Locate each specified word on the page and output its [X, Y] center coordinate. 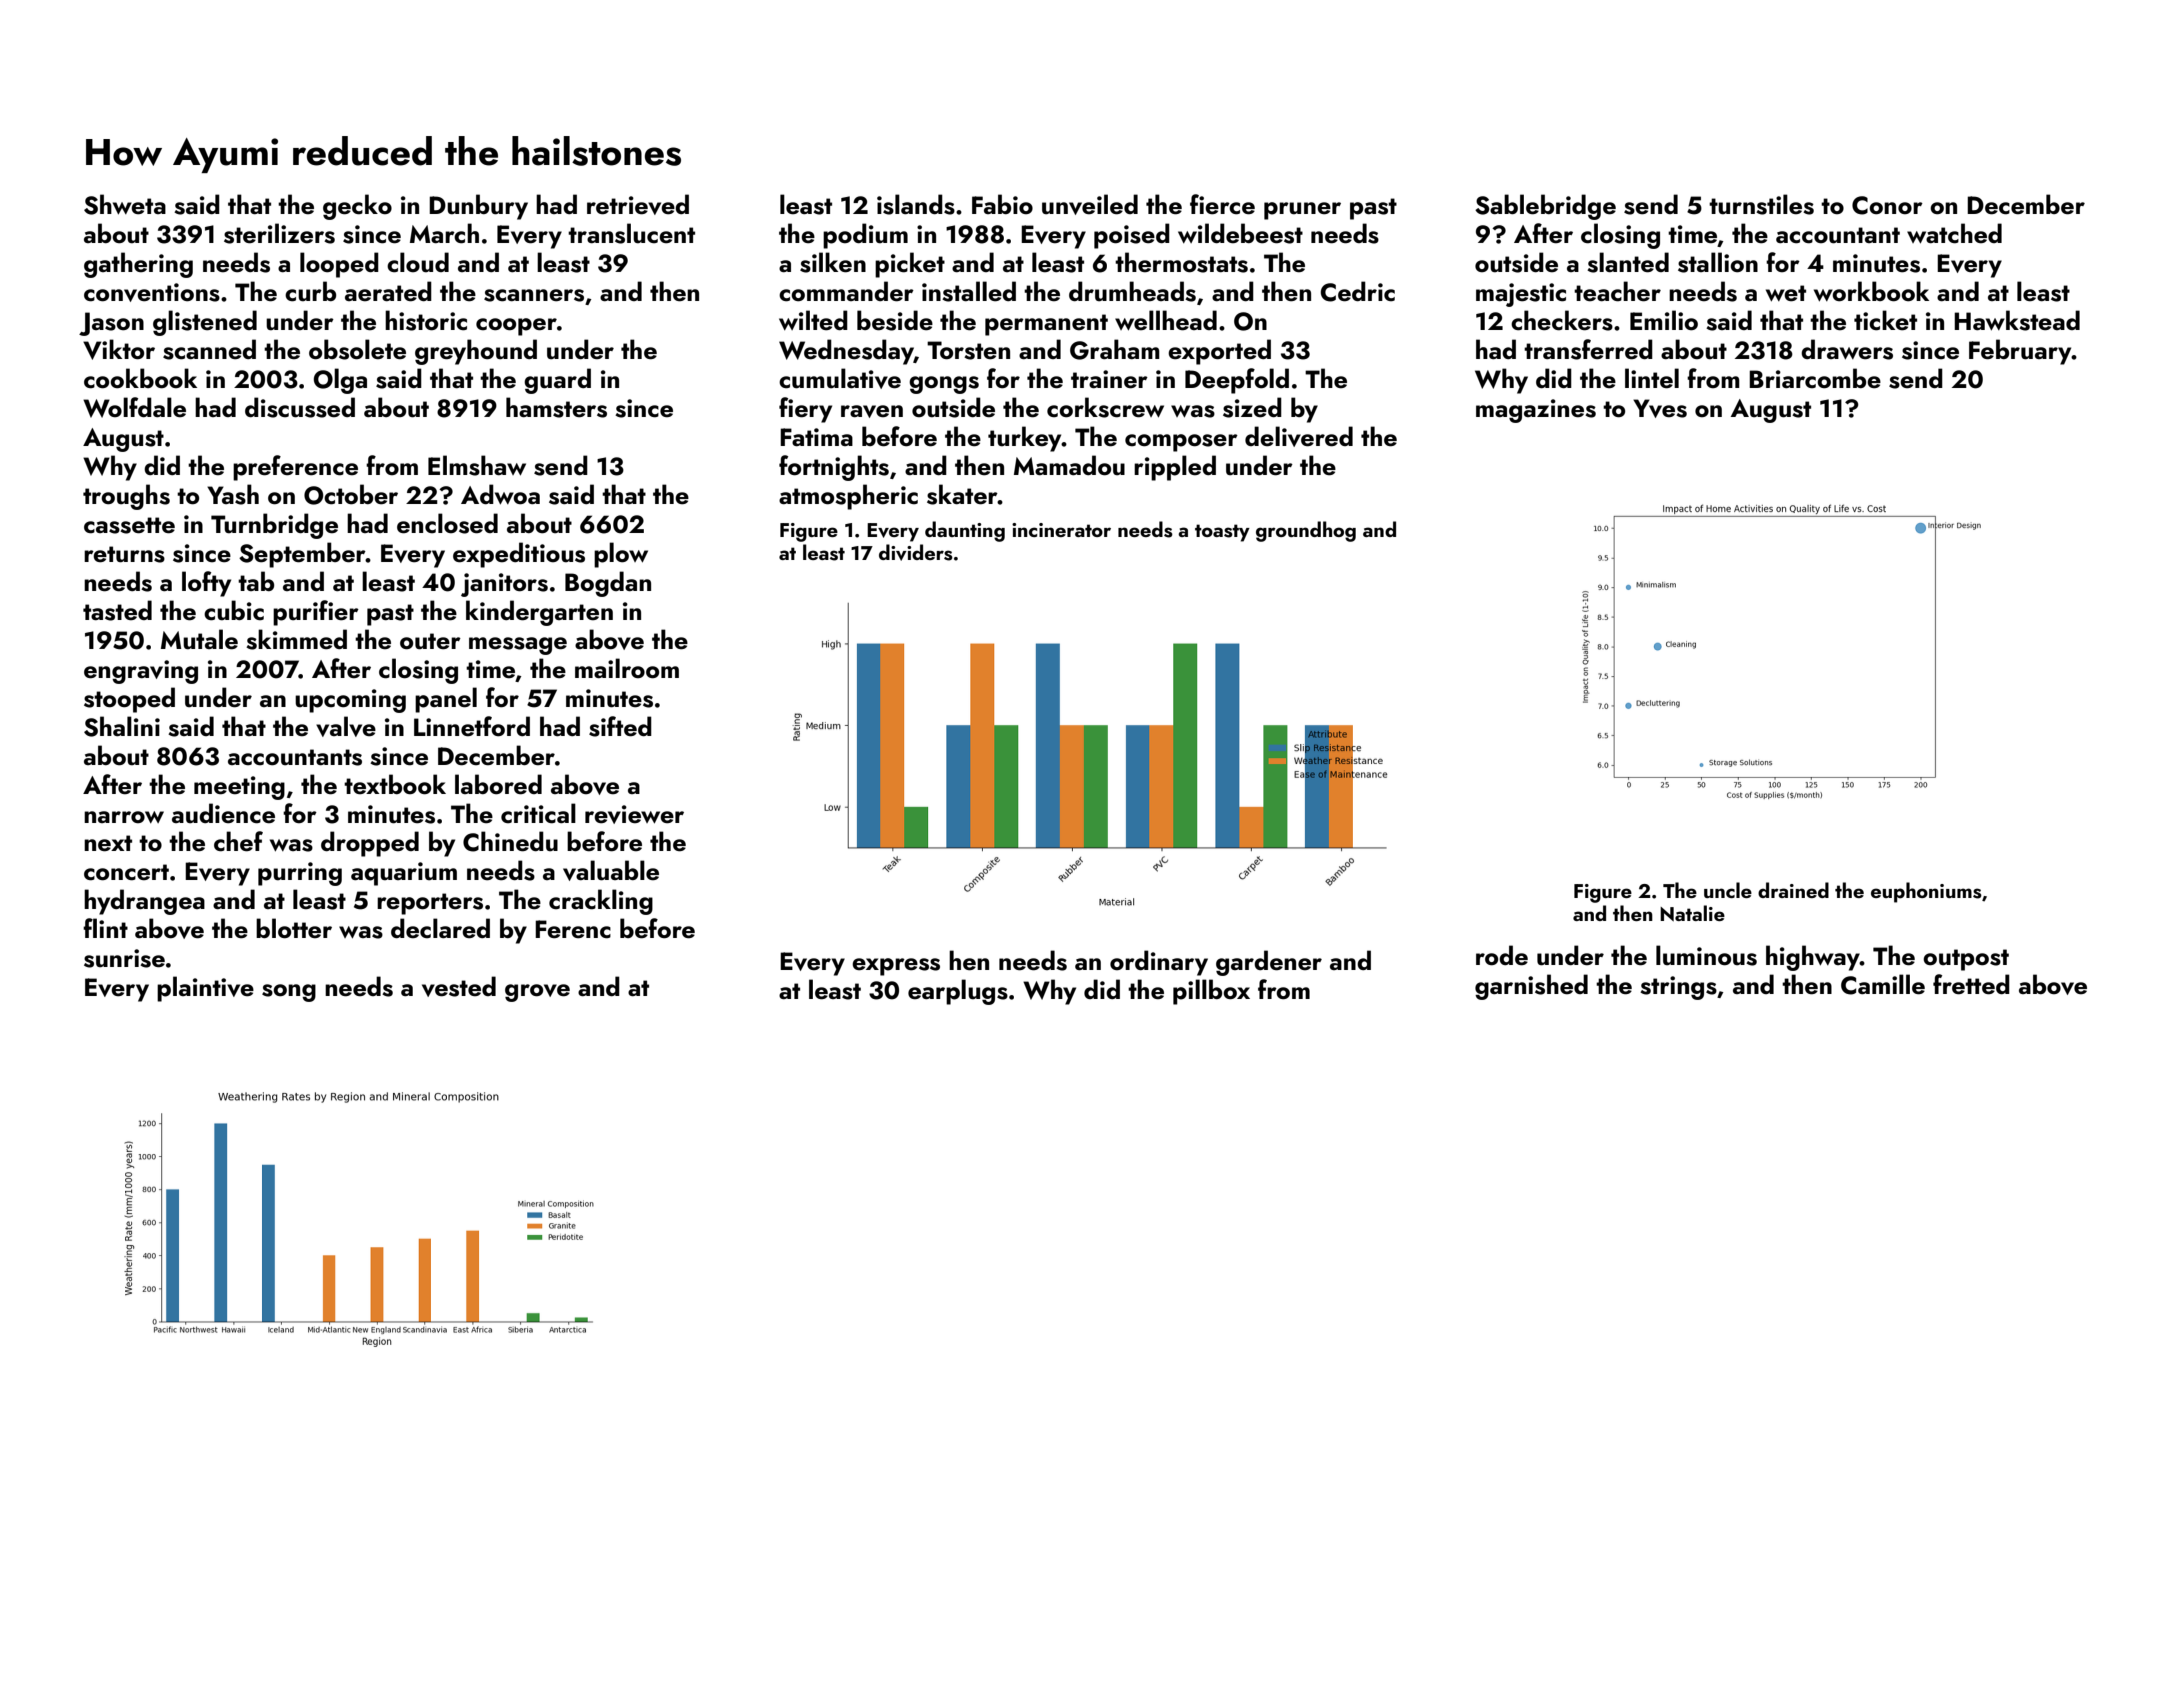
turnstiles [1761, 204]
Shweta [125, 204]
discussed [300, 407]
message [518, 646]
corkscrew [1105, 407]
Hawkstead [2017, 320]
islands [916, 204]
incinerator [1061, 530]
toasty [1222, 533]
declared [440, 928]
